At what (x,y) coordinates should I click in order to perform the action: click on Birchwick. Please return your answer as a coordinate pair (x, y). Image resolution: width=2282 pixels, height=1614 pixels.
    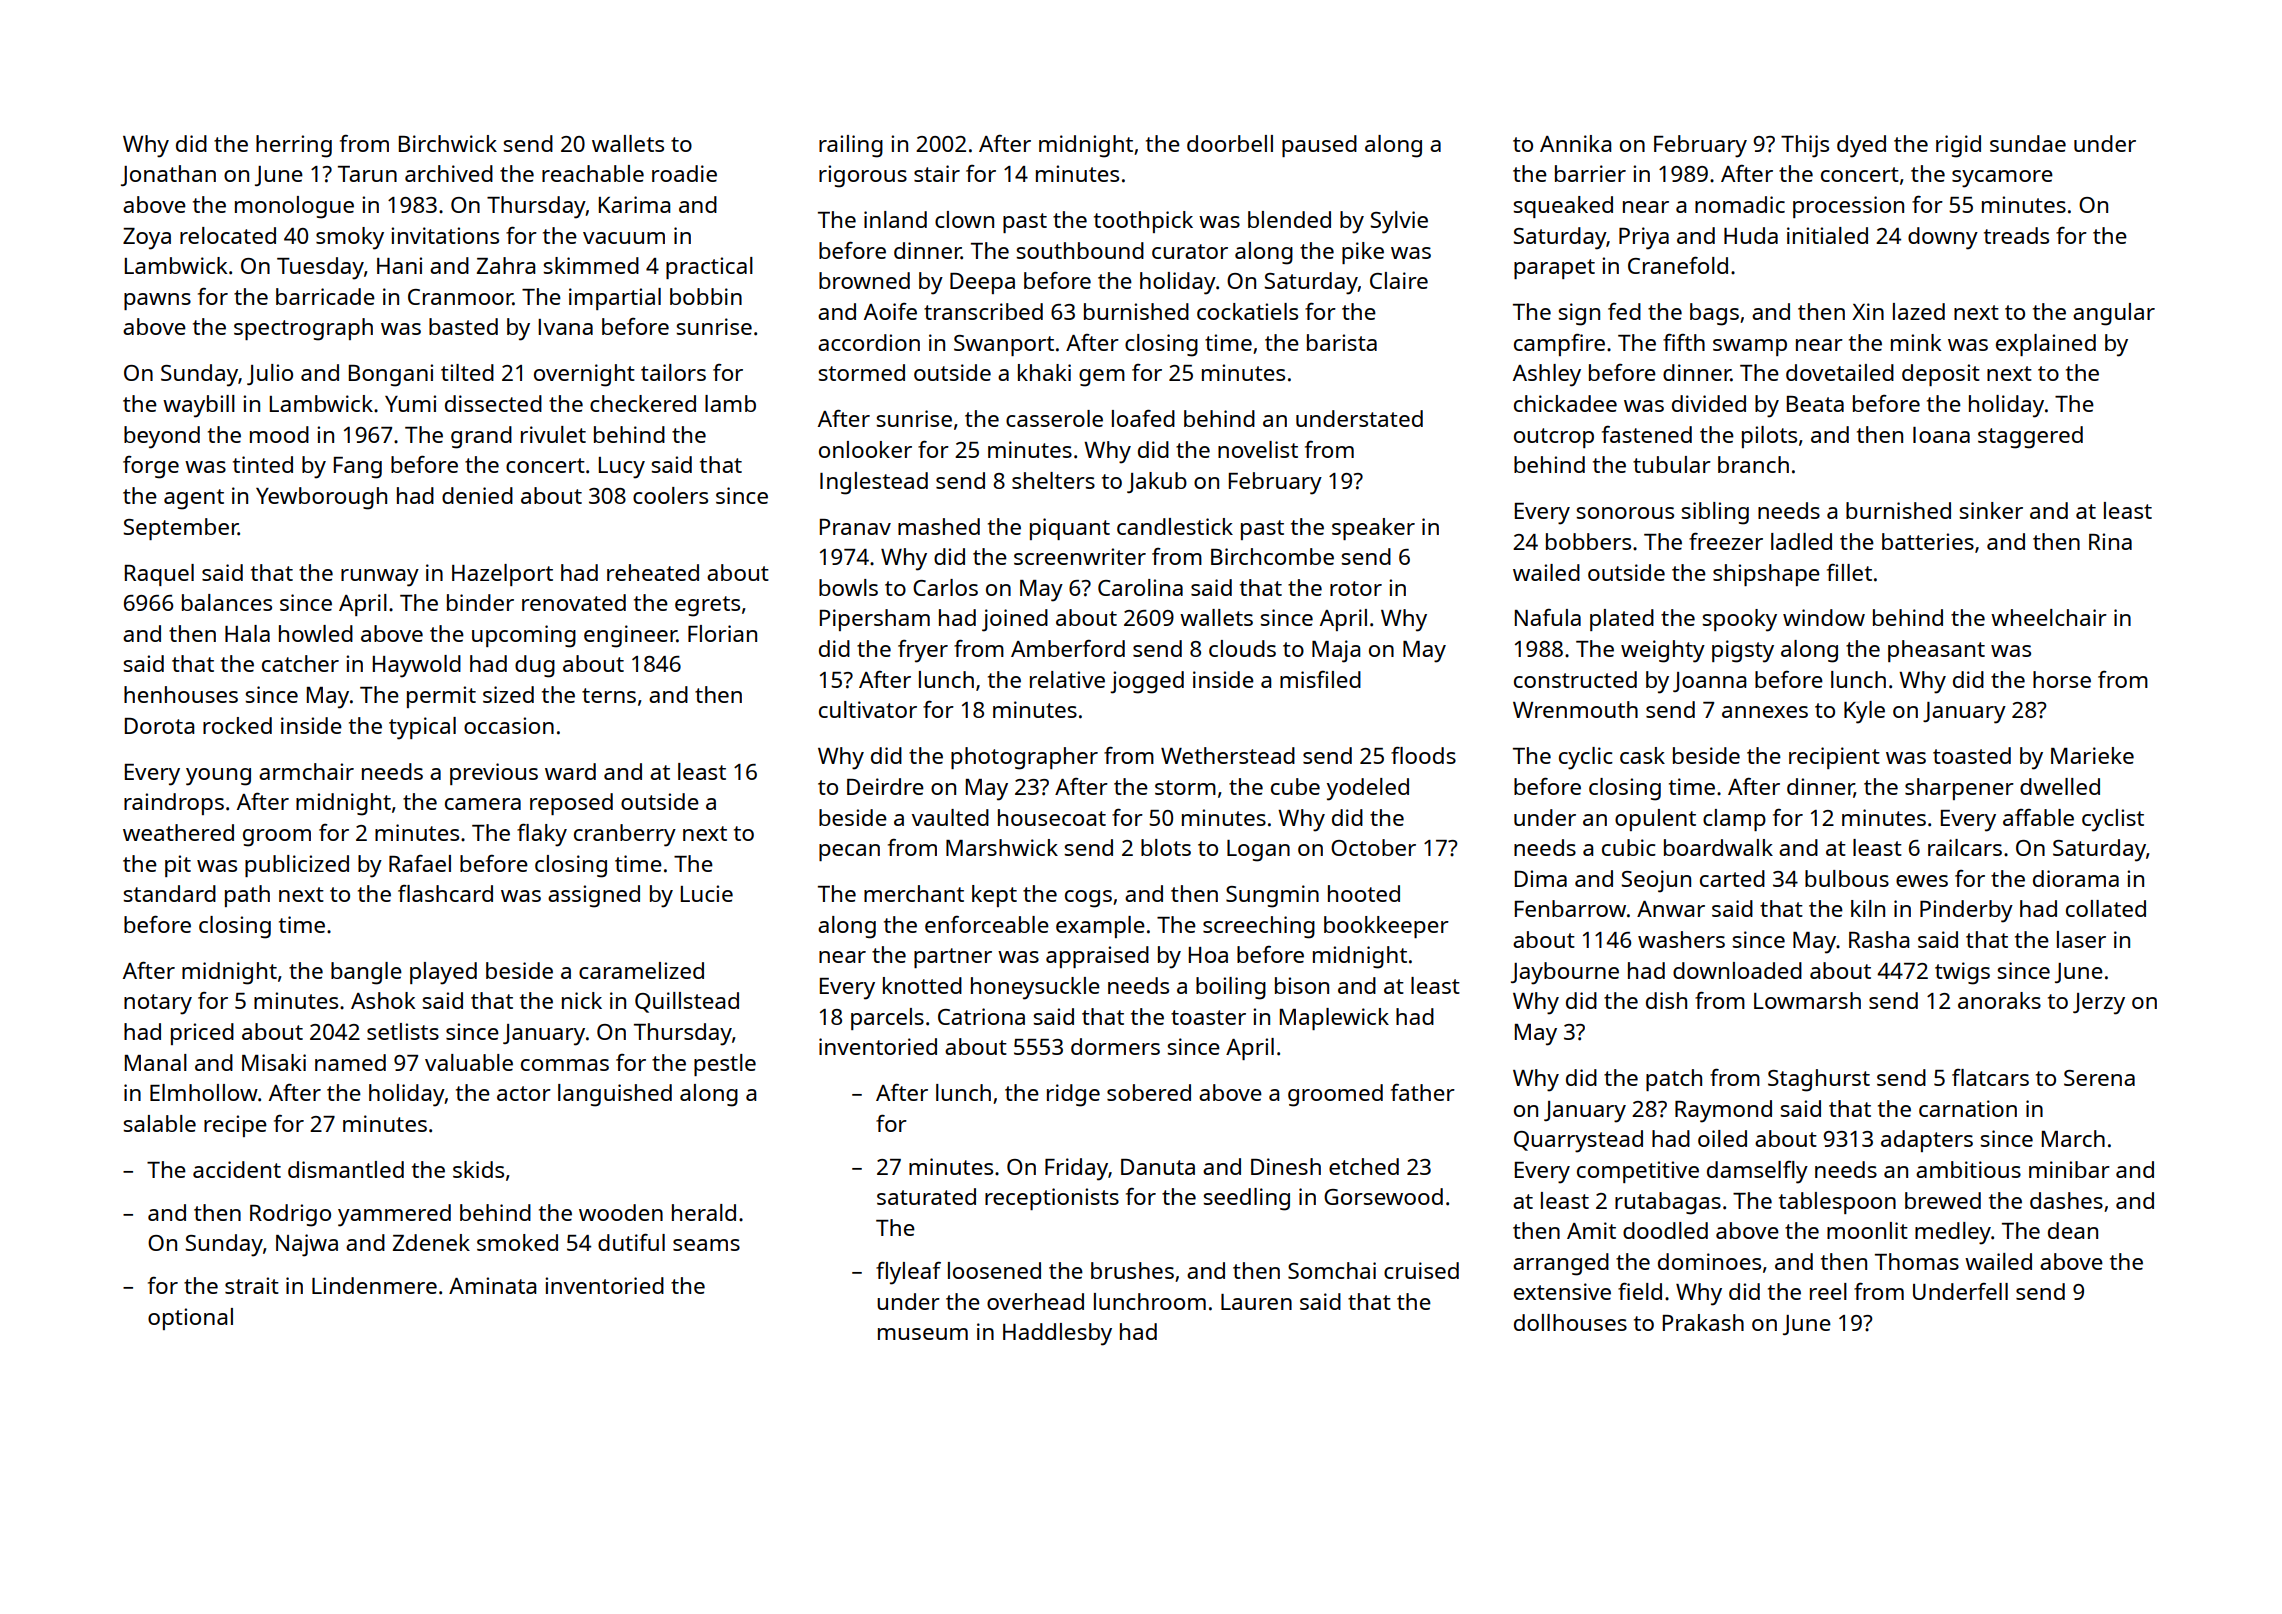
    Looking at the image, I should click on (448, 143).
